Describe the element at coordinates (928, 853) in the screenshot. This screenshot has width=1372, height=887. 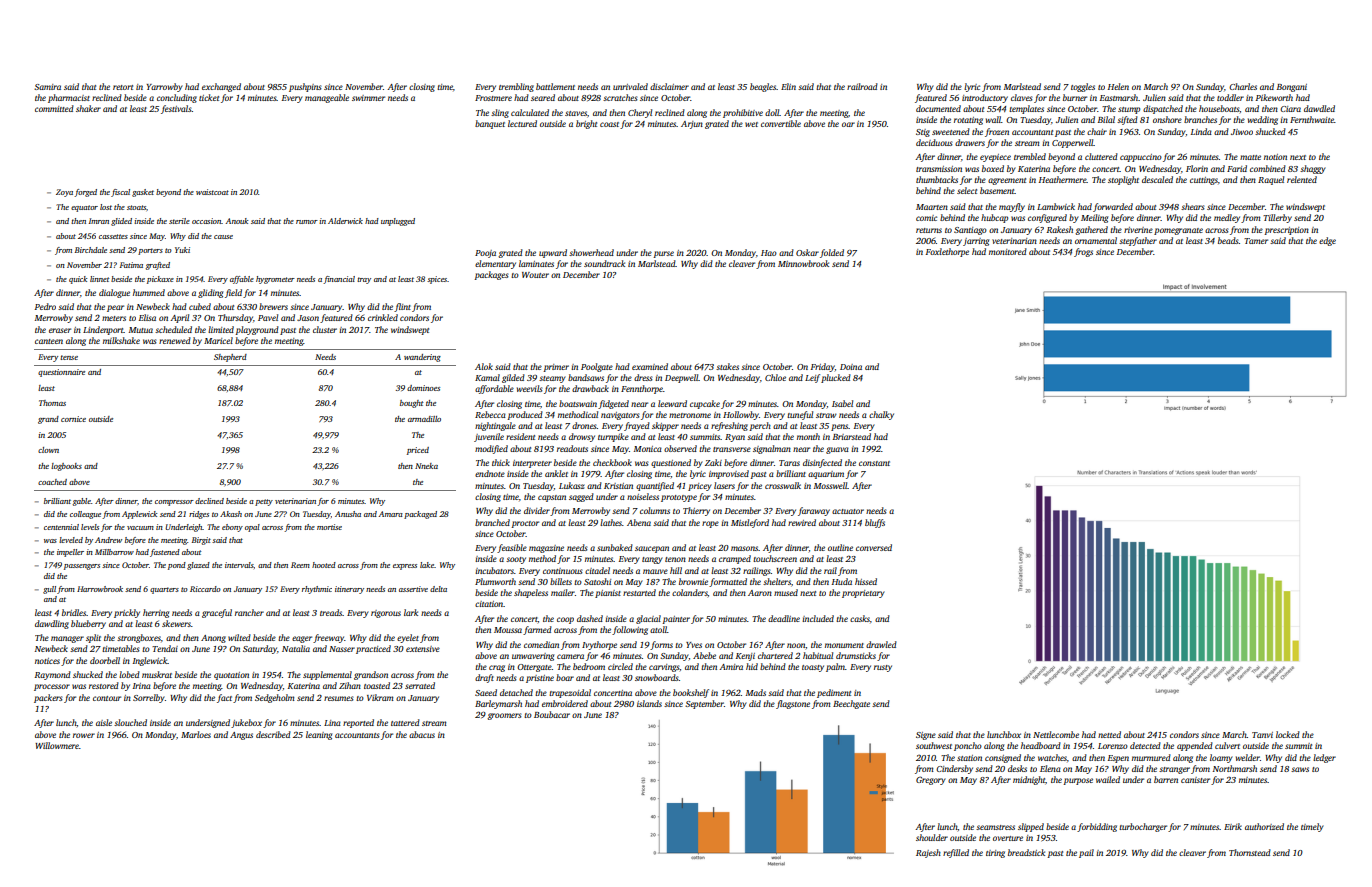
I see `Rajesh` at that location.
